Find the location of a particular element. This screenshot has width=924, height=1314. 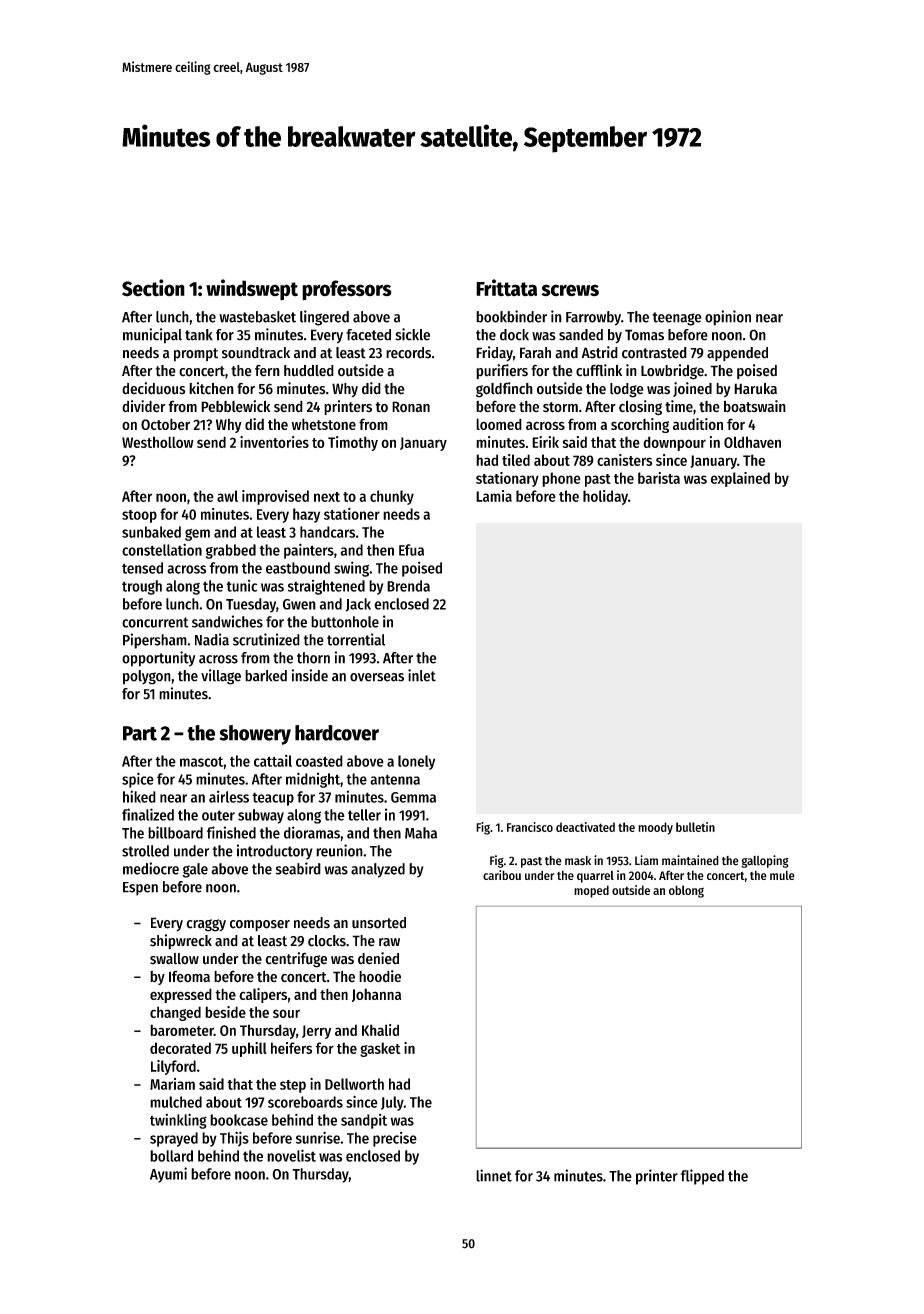

flipped is located at coordinates (702, 1177).
